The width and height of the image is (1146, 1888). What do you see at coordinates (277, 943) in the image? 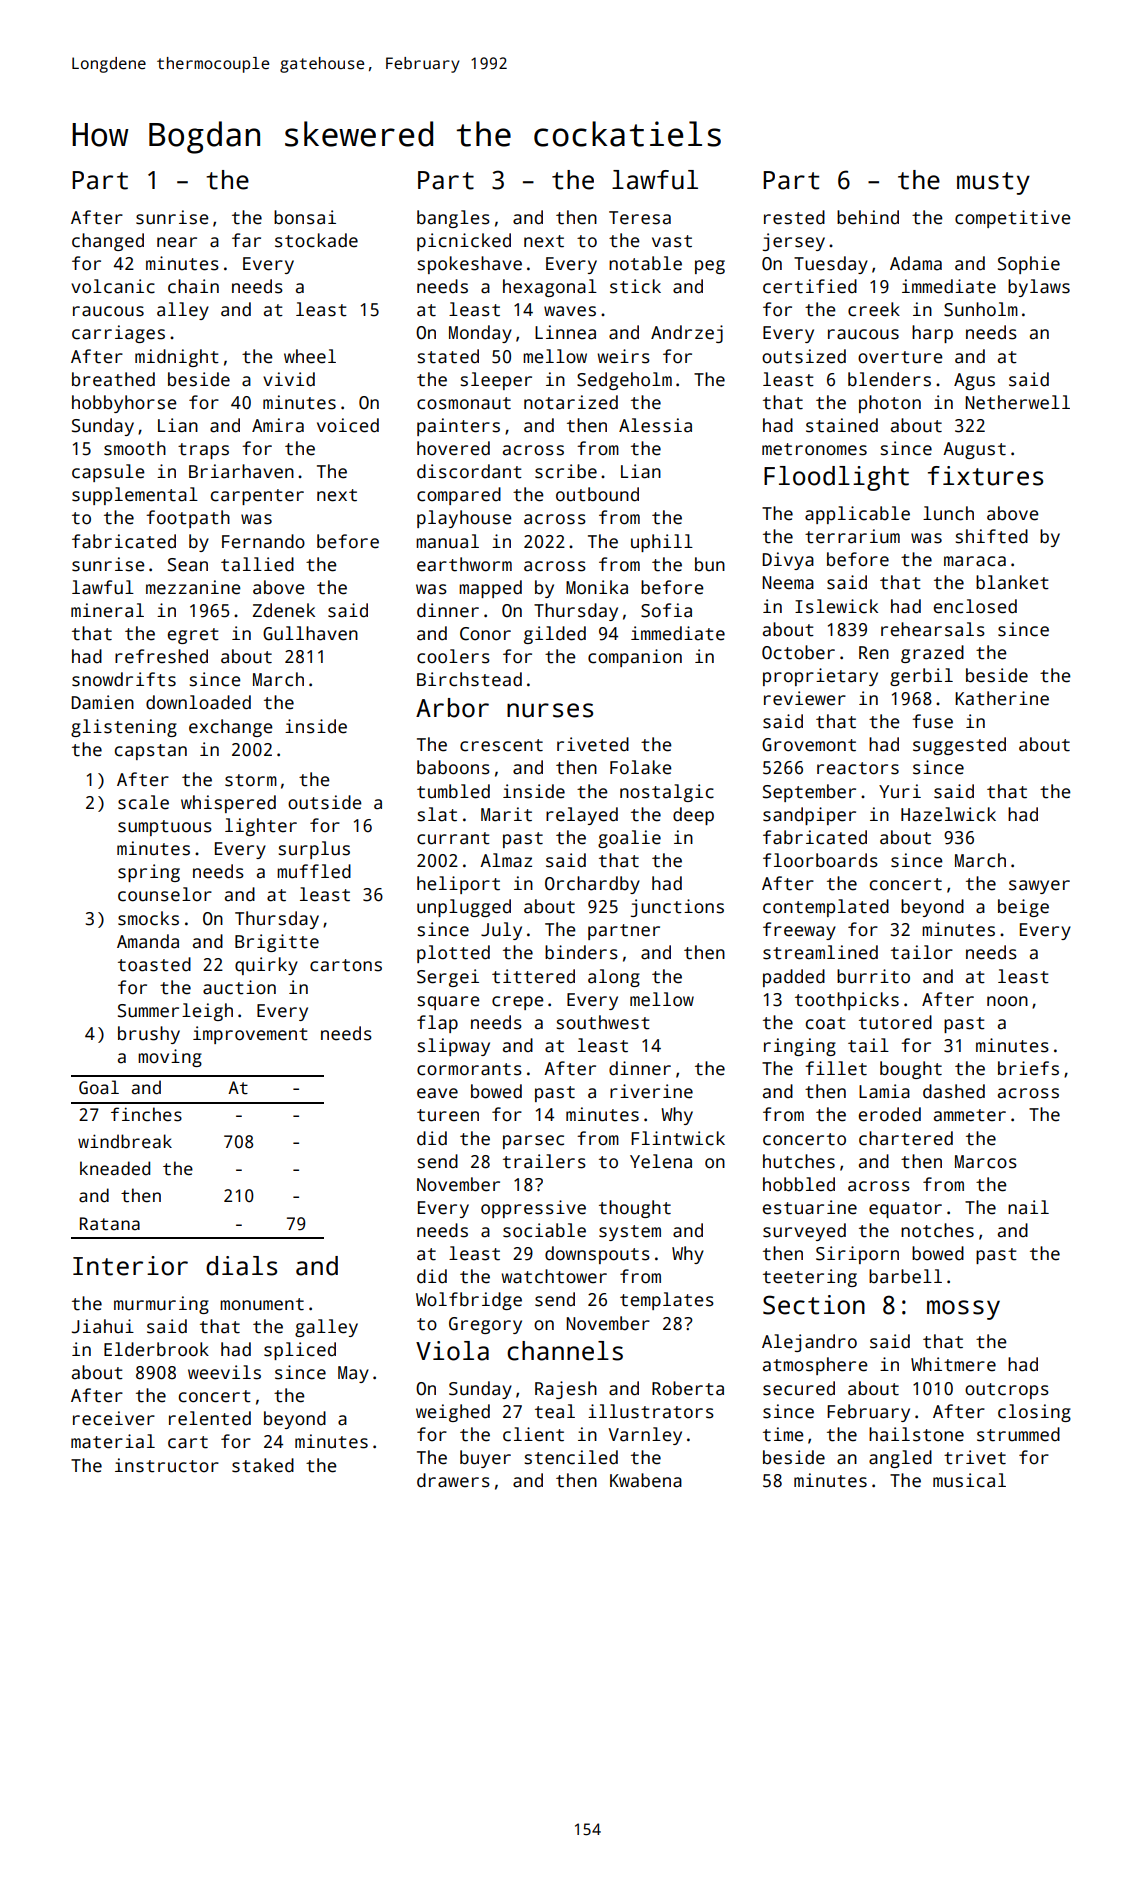
I see `Brigitte` at bounding box center [277, 943].
